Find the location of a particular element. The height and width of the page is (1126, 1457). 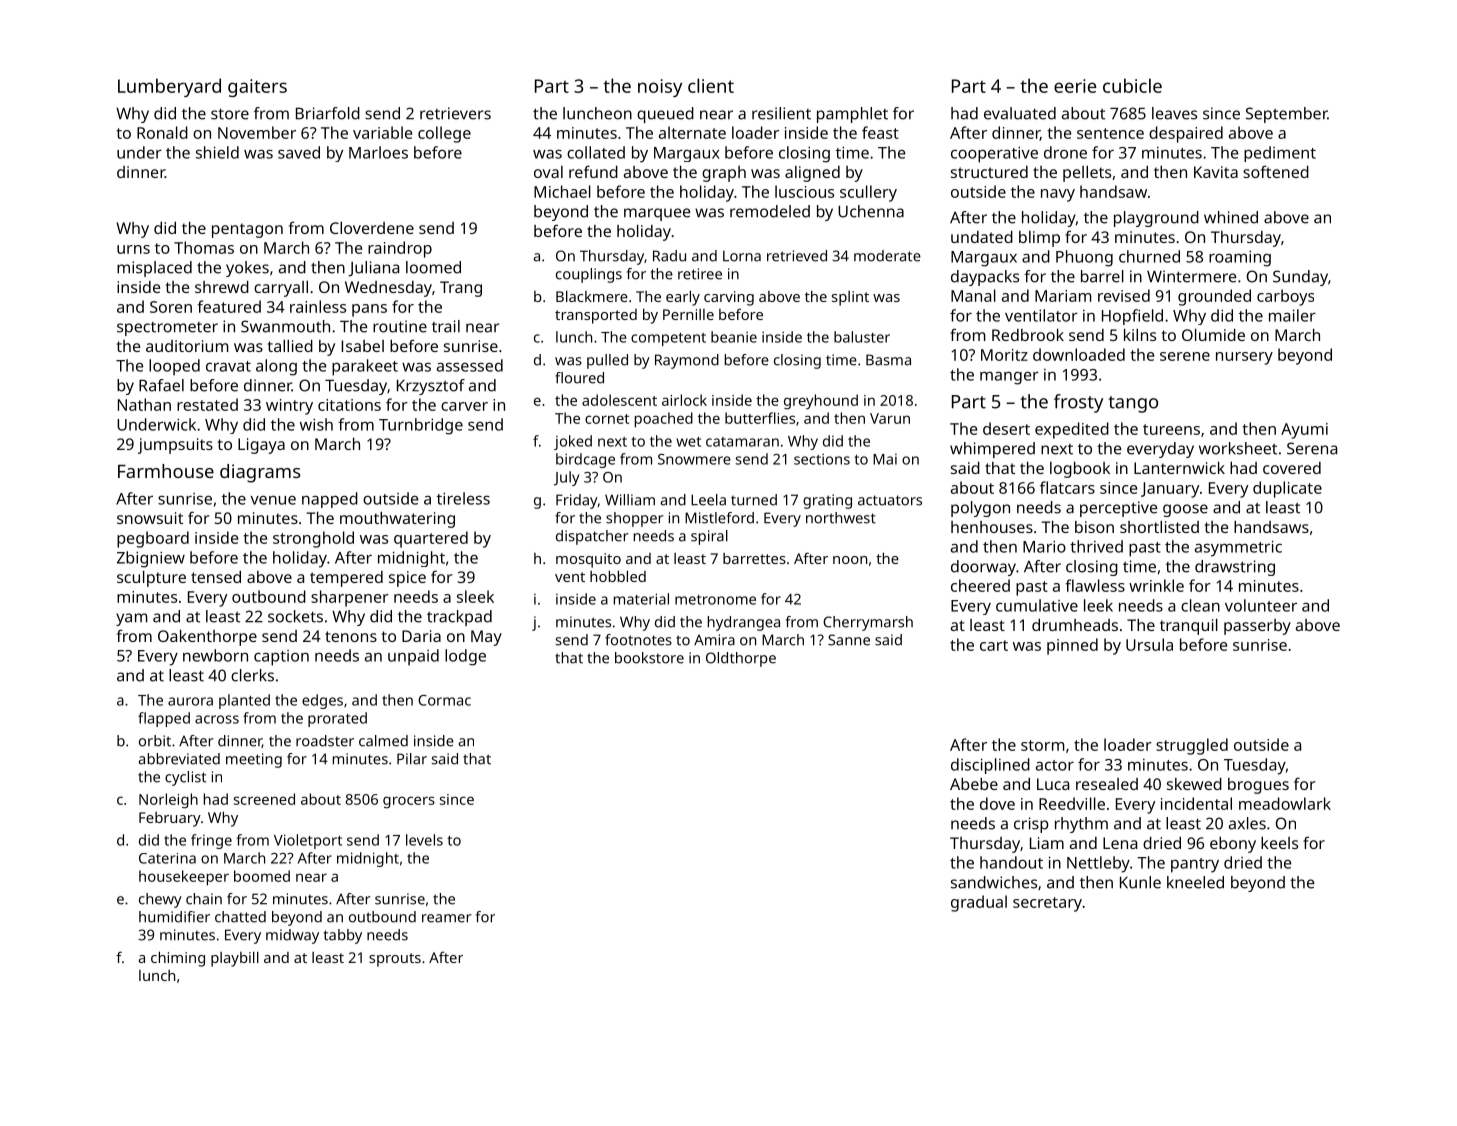

sprouts is located at coordinates (395, 960).
